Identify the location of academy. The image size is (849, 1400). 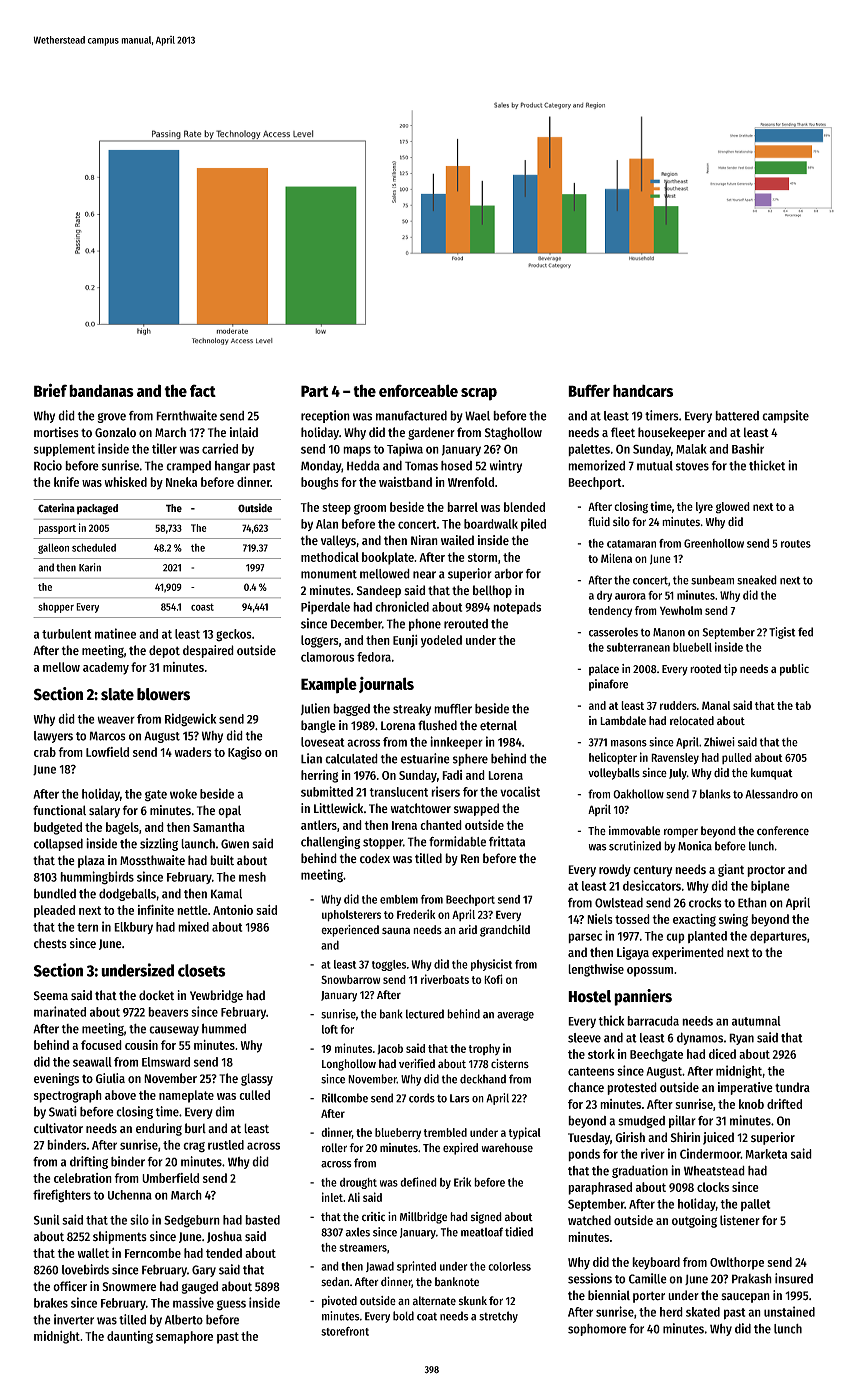
(106, 668).
